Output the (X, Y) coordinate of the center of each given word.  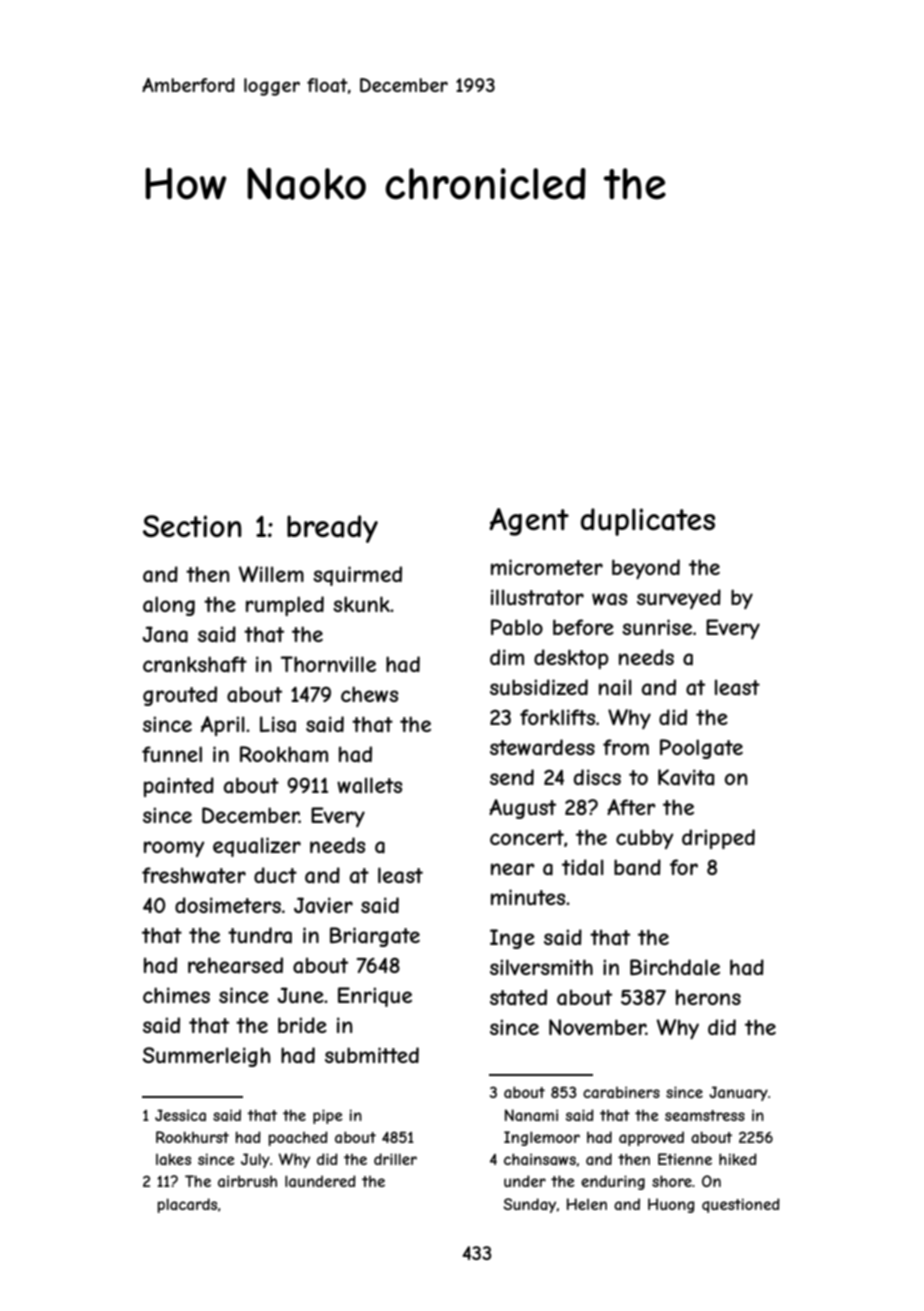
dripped (718, 839)
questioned (741, 1205)
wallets (369, 785)
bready (332, 529)
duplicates (648, 522)
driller (395, 1159)
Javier (323, 905)
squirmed (357, 576)
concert (527, 837)
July (255, 1160)
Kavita (686, 777)
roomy (174, 849)
